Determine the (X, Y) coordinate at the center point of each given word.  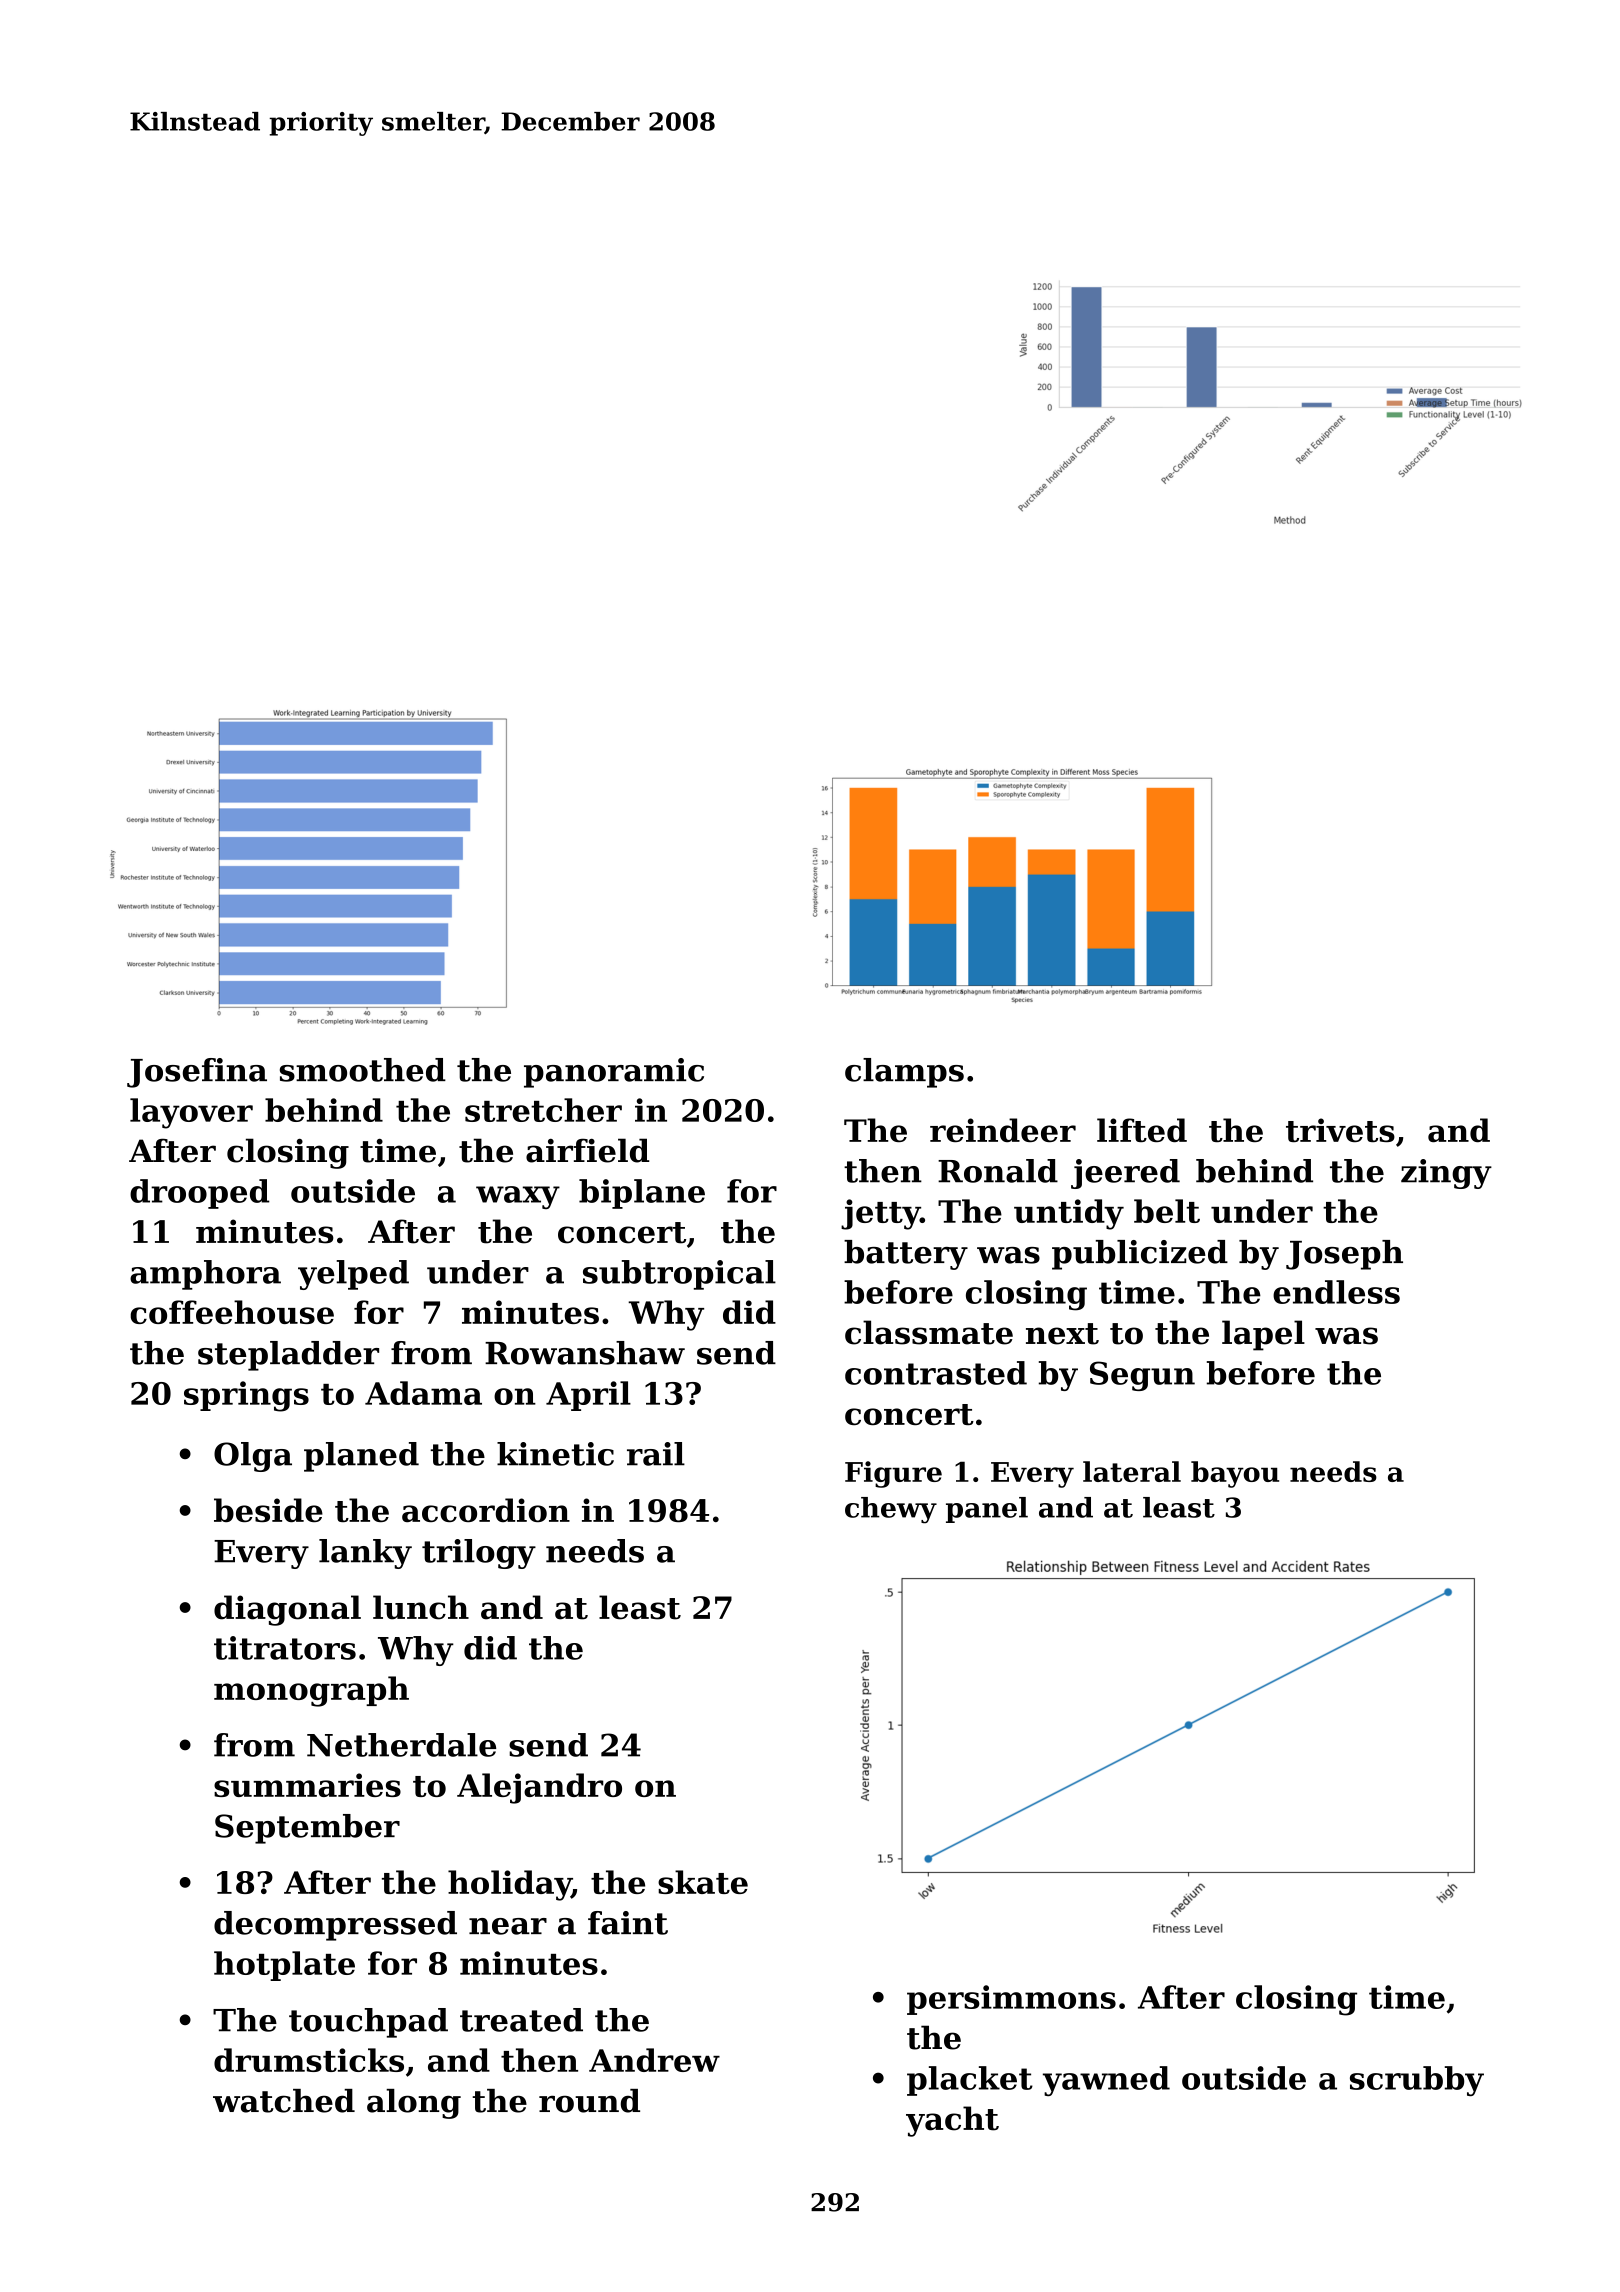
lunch (421, 1607)
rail (656, 1454)
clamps (904, 1073)
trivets (1340, 1130)
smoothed (363, 1070)
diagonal (287, 1610)
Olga (253, 1457)
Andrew (654, 2060)
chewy (891, 1510)
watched (284, 2101)
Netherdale (401, 1745)
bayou (1235, 1474)
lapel (1263, 1335)
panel (987, 1510)
